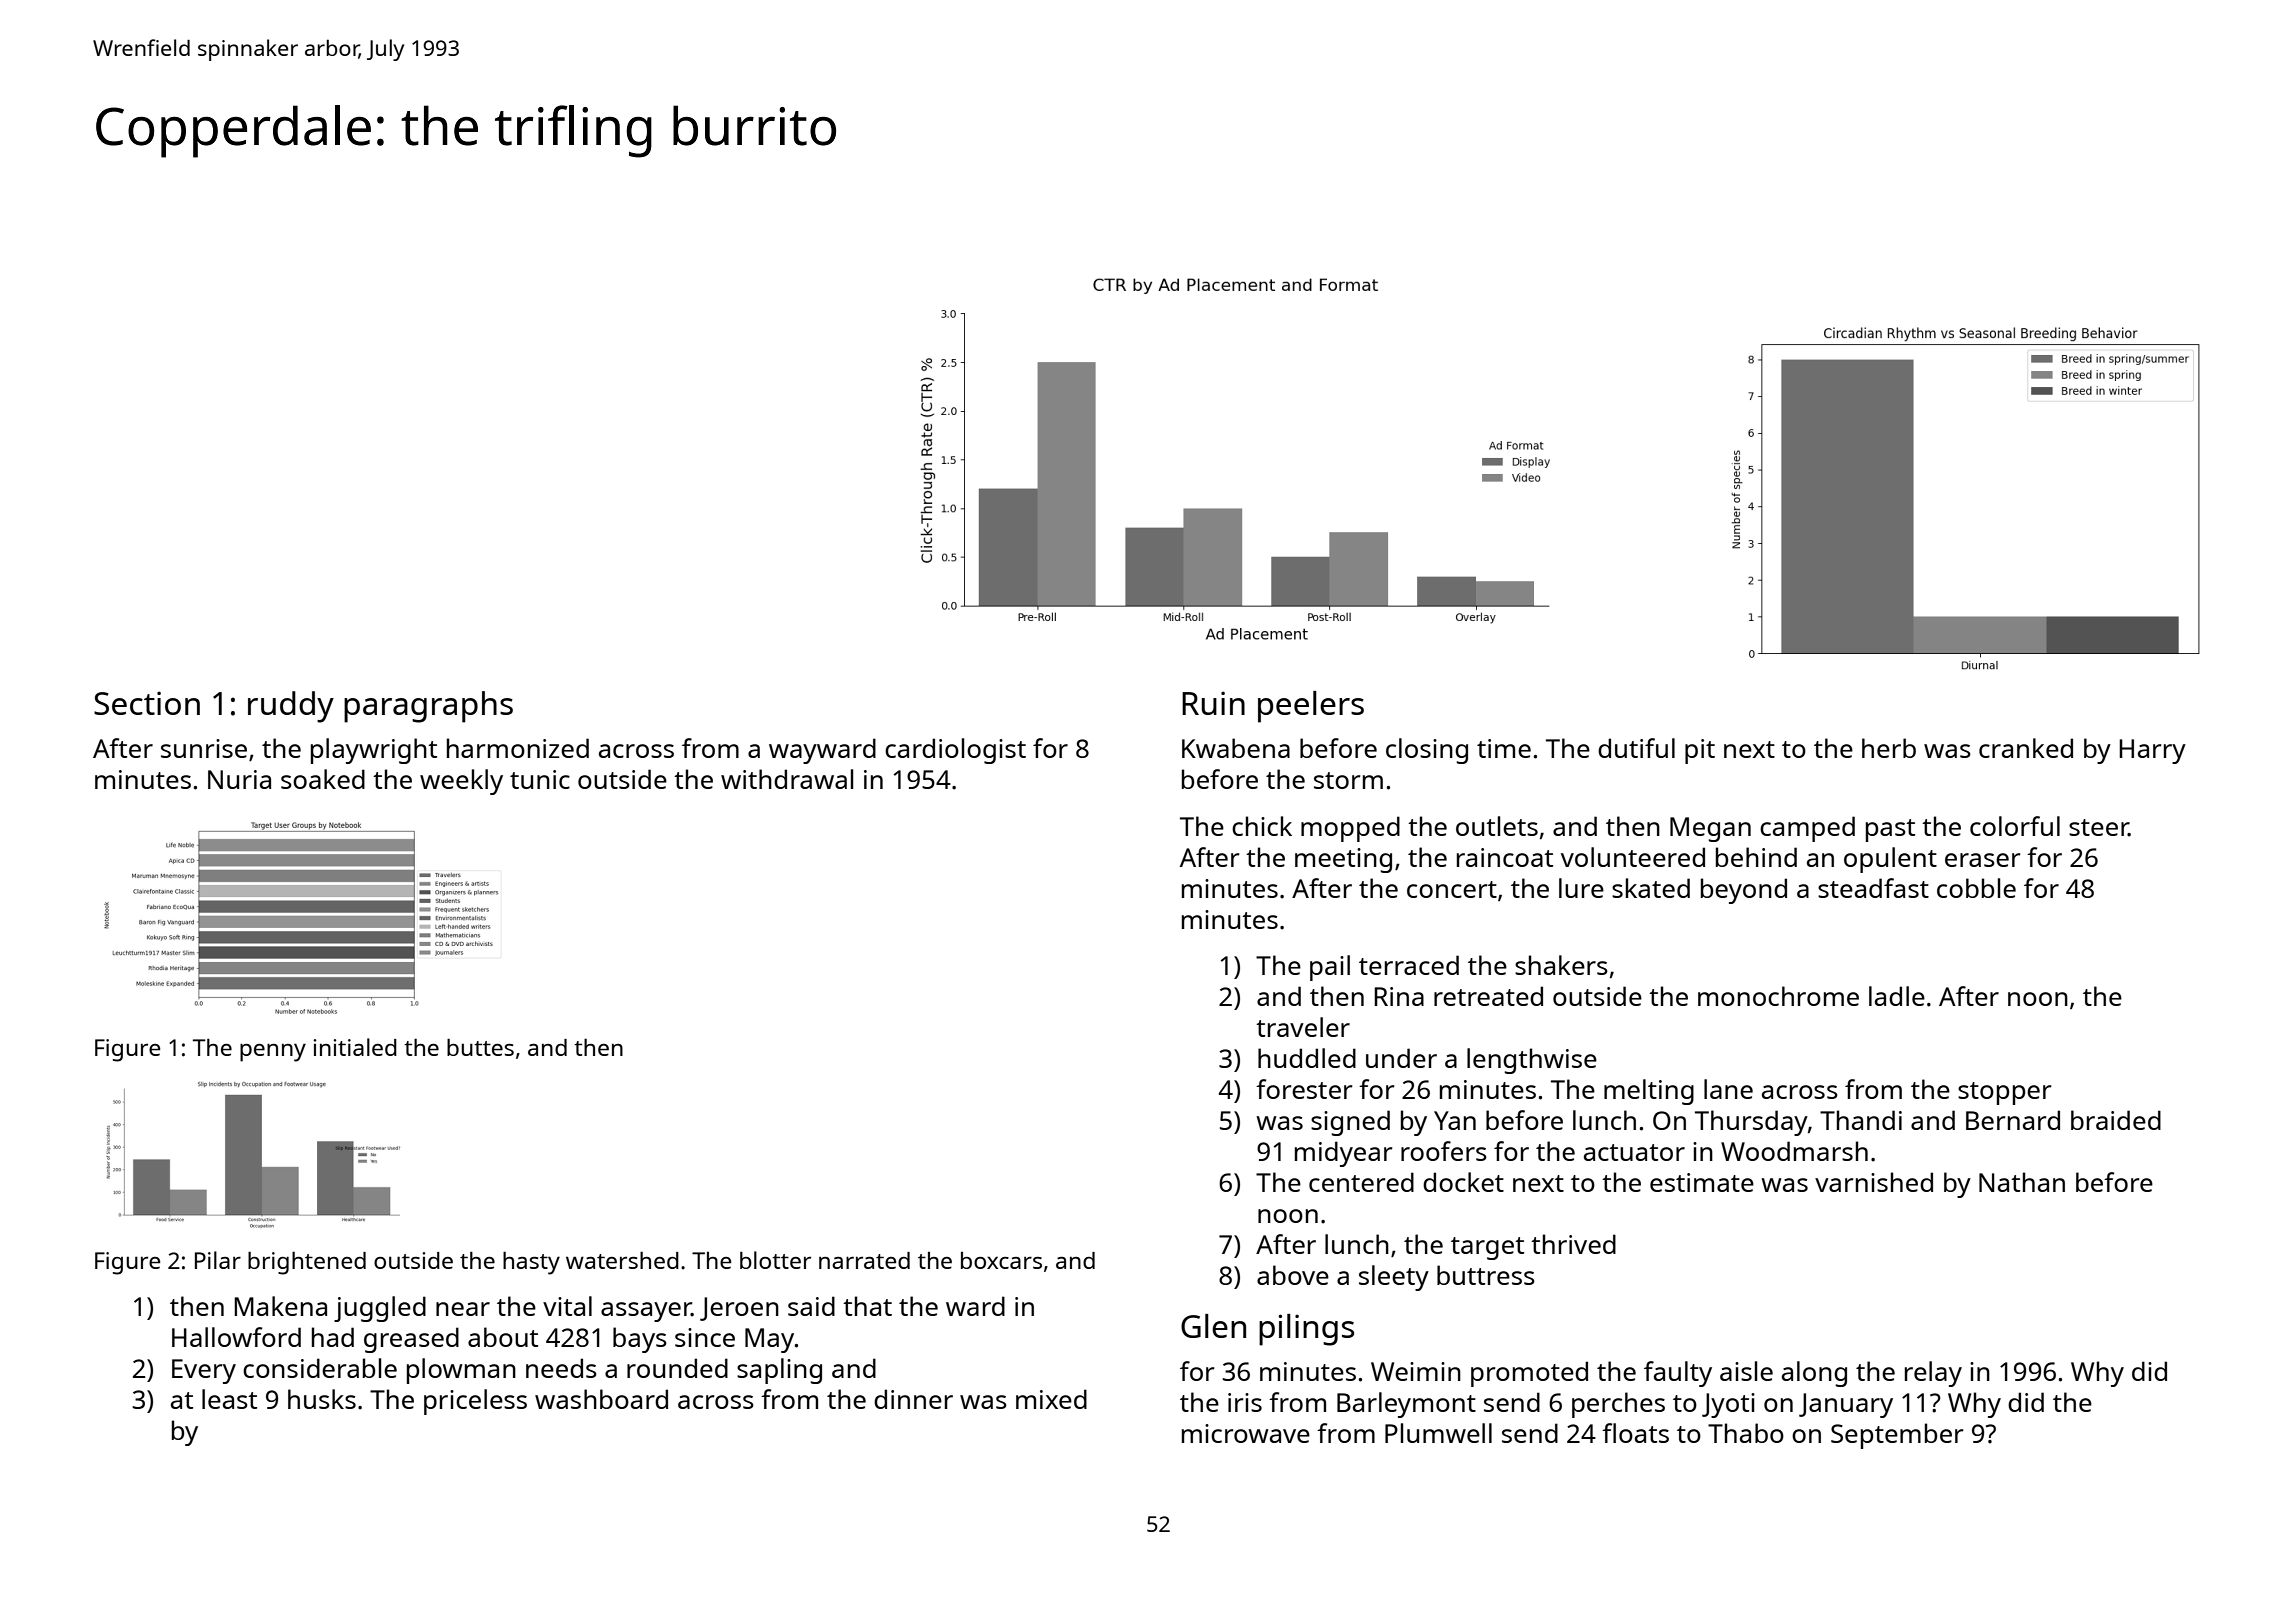 The image size is (2292, 1620). What do you see at coordinates (1890, 830) in the image?
I see `past` at bounding box center [1890, 830].
